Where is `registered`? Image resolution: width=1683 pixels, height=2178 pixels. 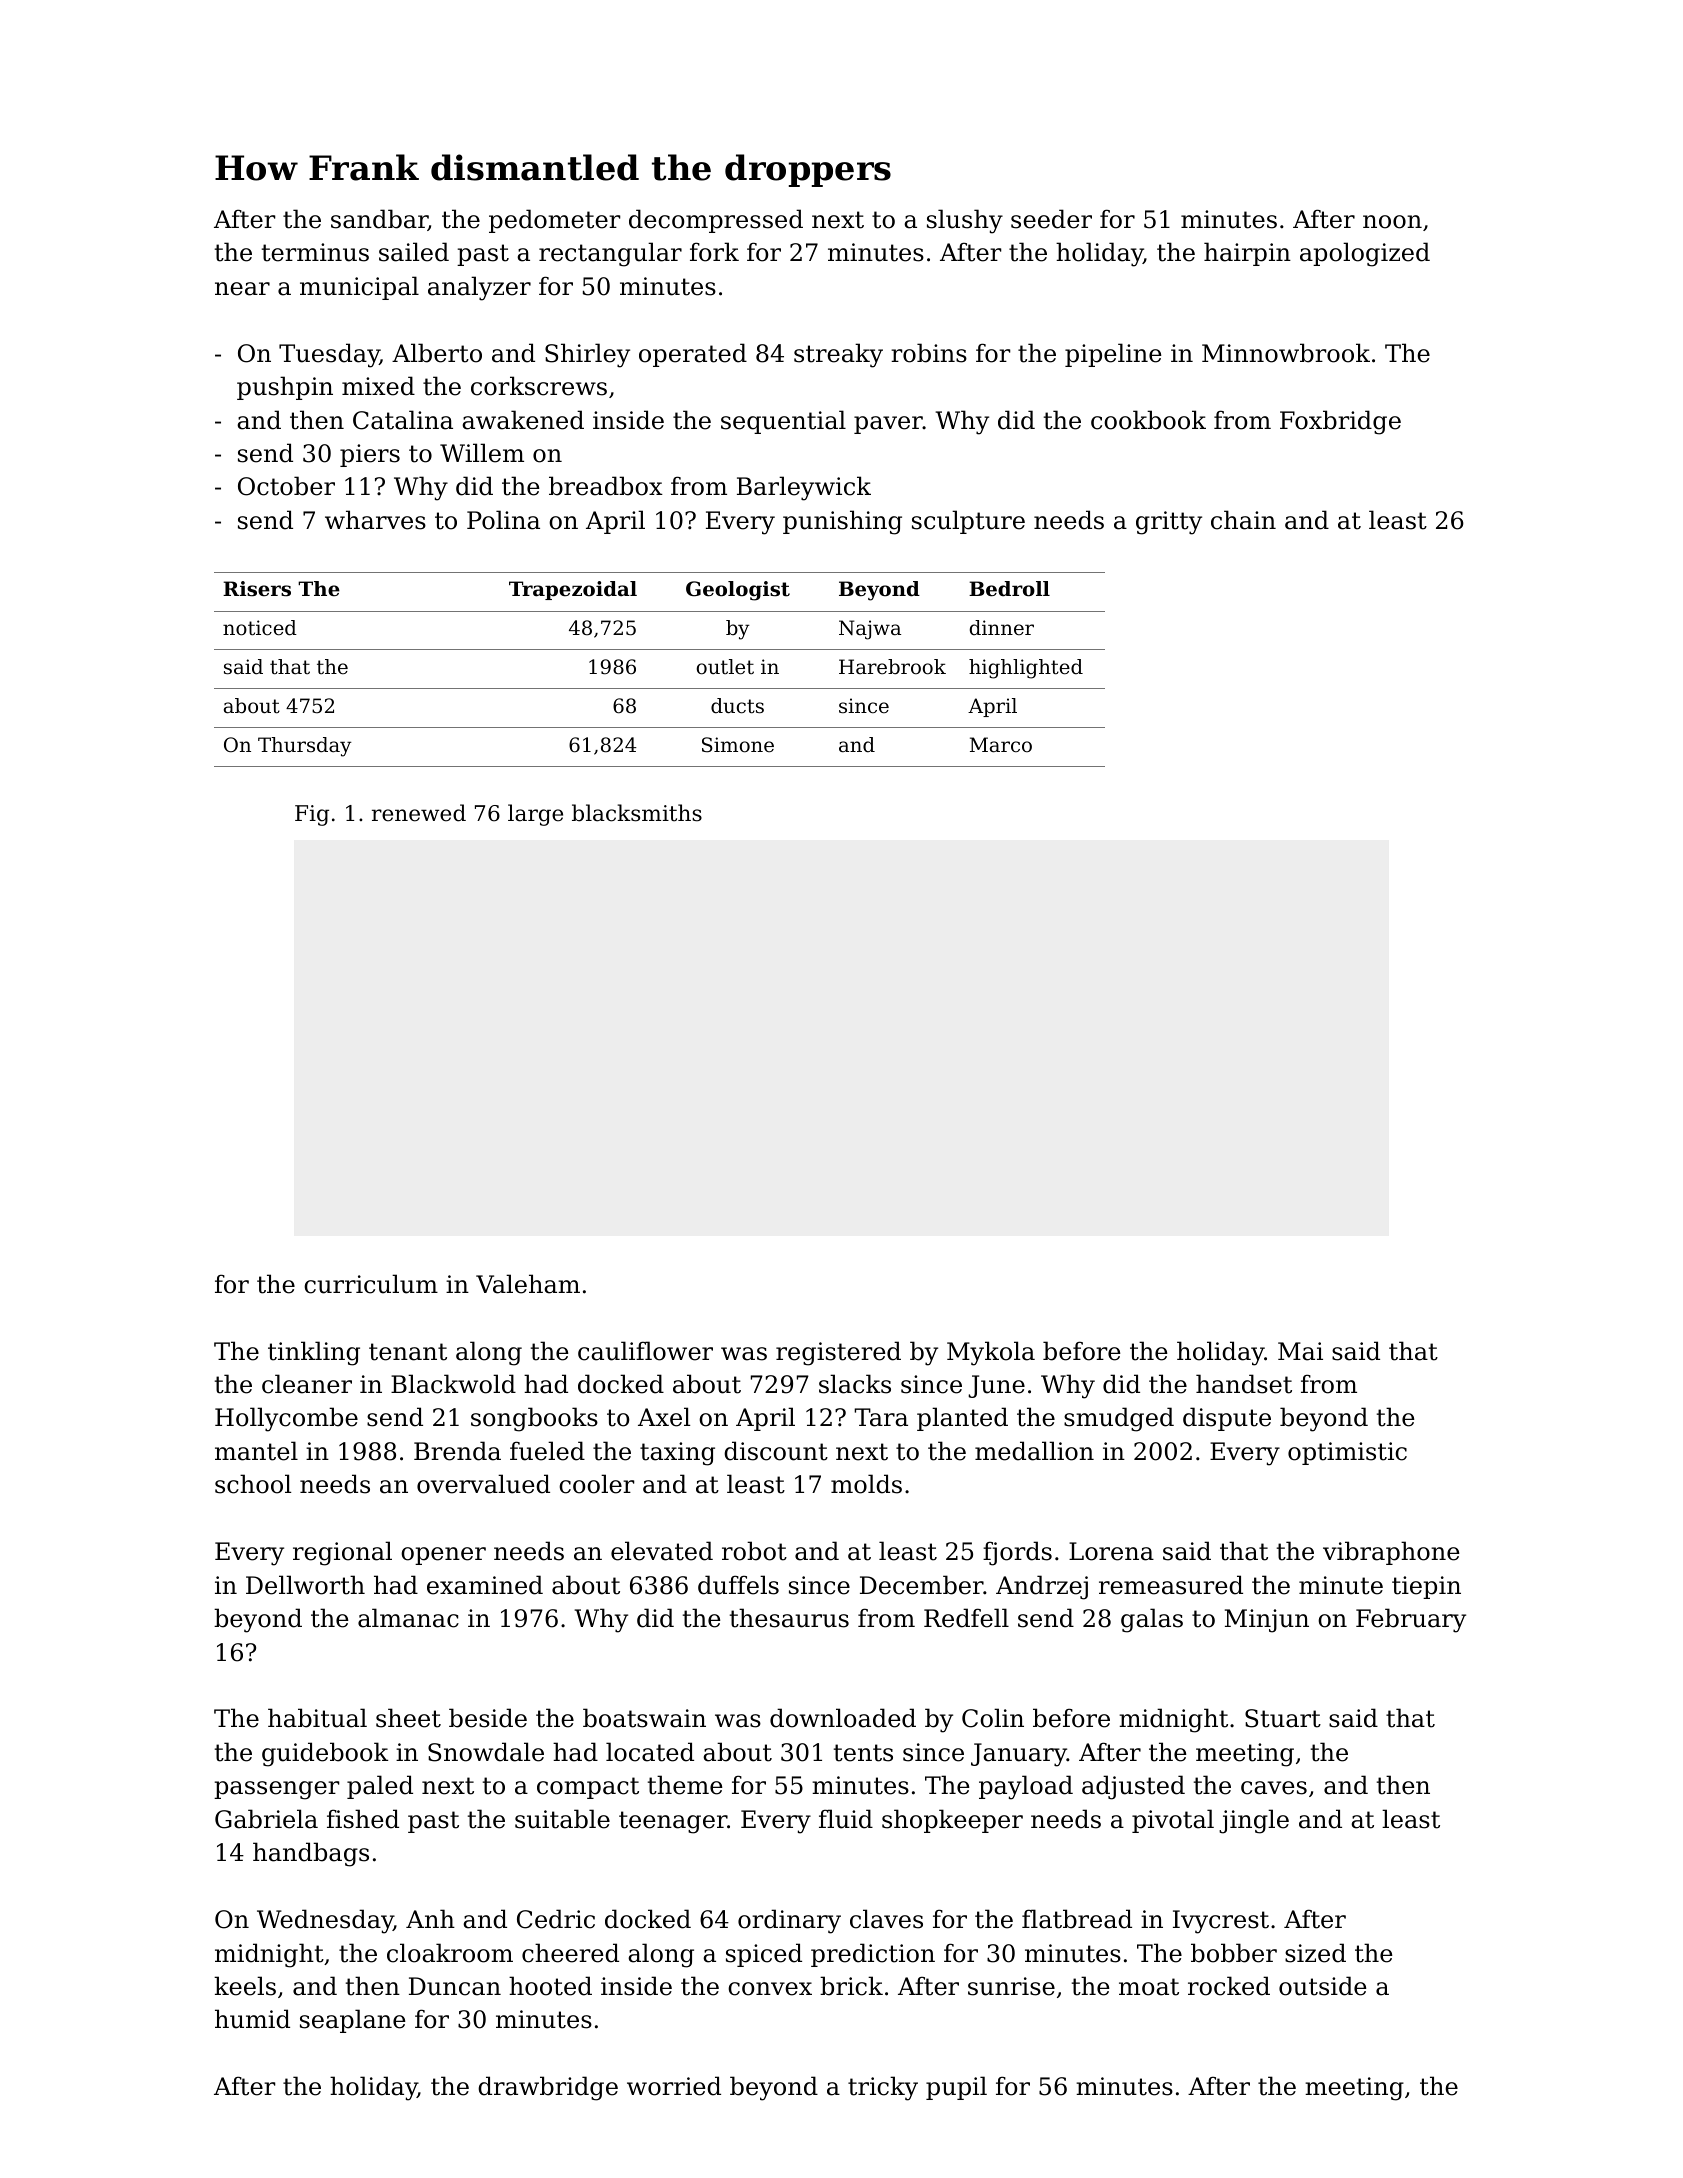
registered is located at coordinates (838, 1353).
